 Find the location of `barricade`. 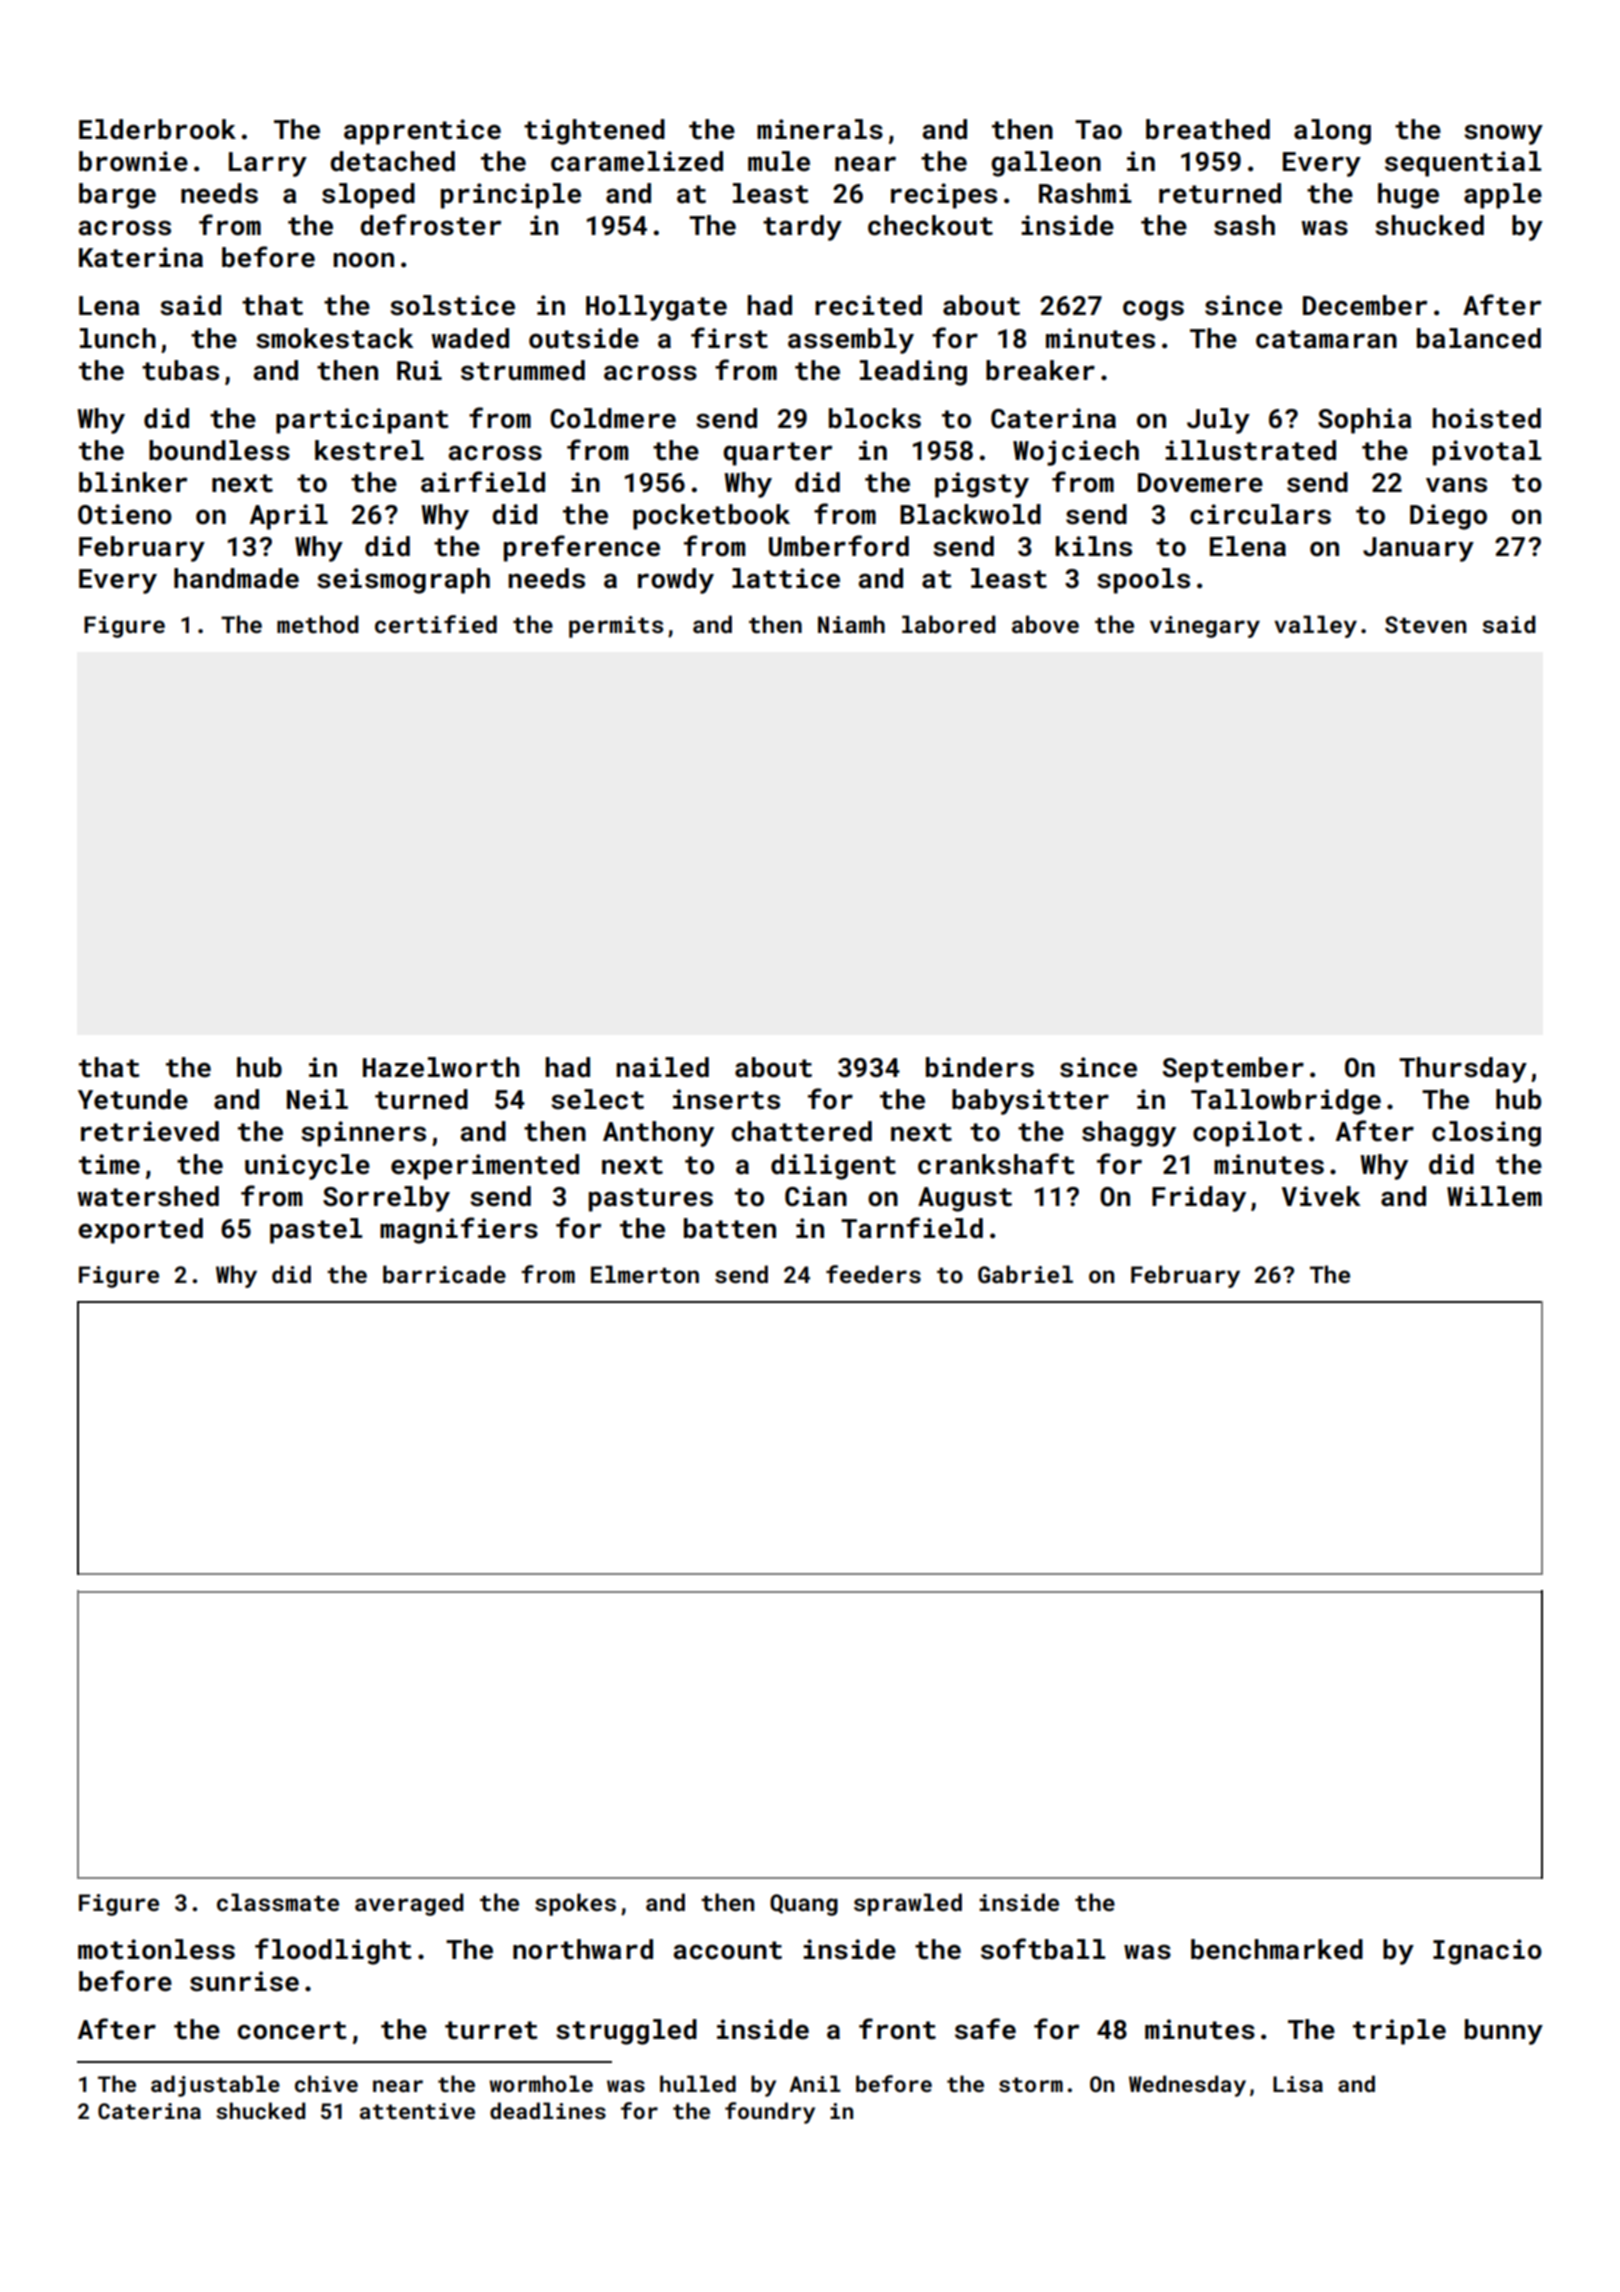

barricade is located at coordinates (444, 1274).
